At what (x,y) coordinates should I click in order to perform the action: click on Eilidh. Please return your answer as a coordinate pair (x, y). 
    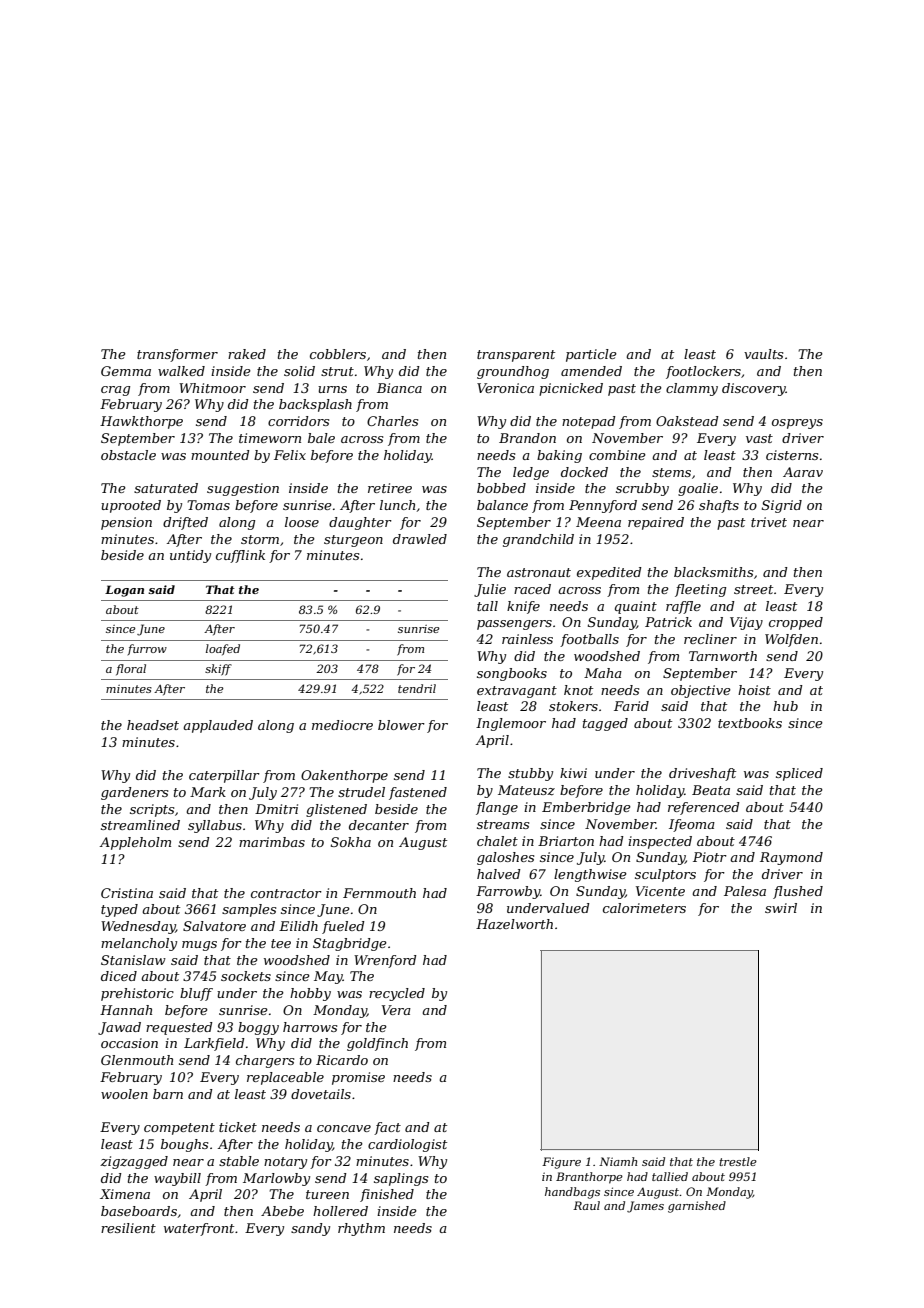
    Looking at the image, I should click on (298, 926).
